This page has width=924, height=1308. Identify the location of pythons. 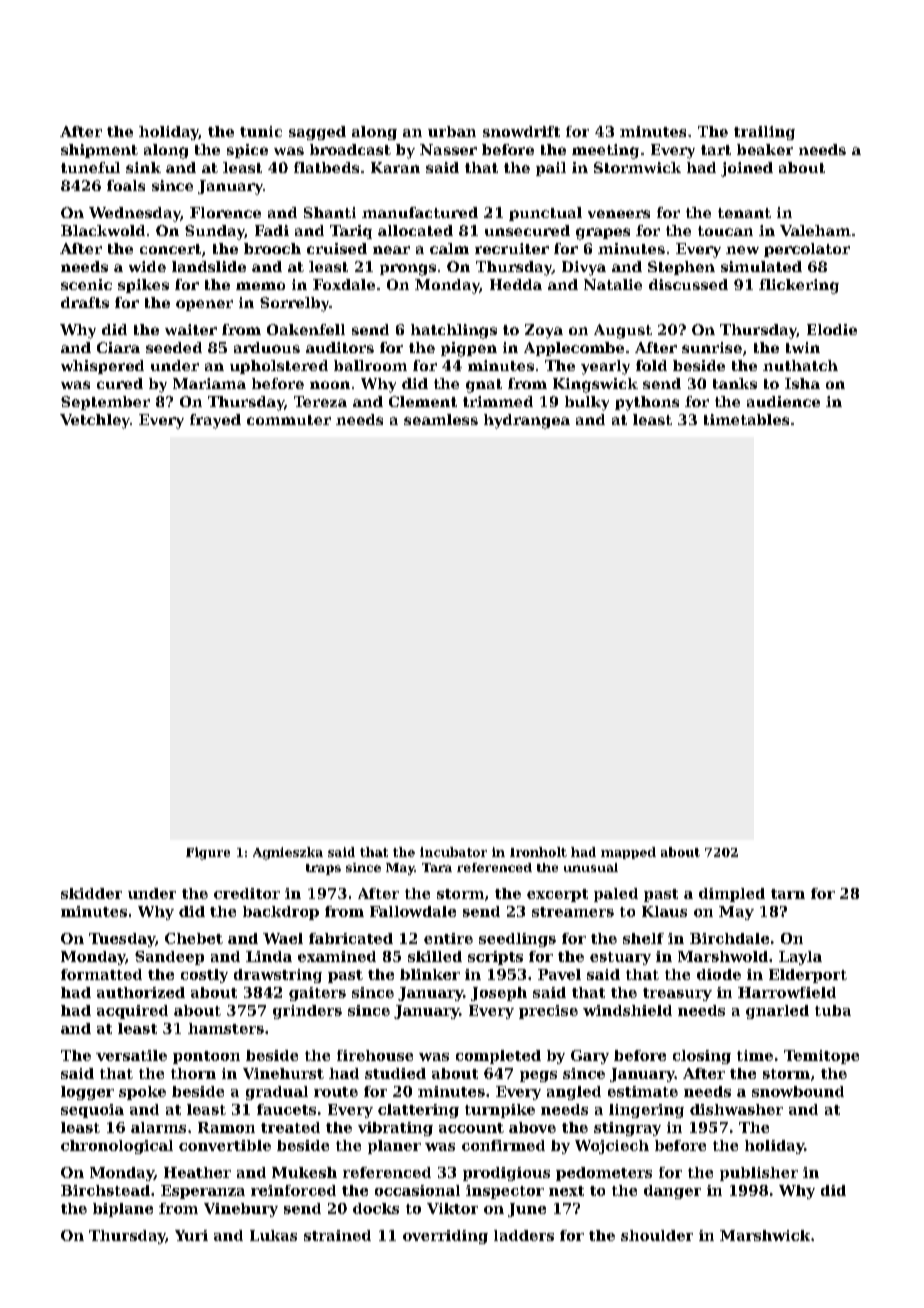
(647, 403).
